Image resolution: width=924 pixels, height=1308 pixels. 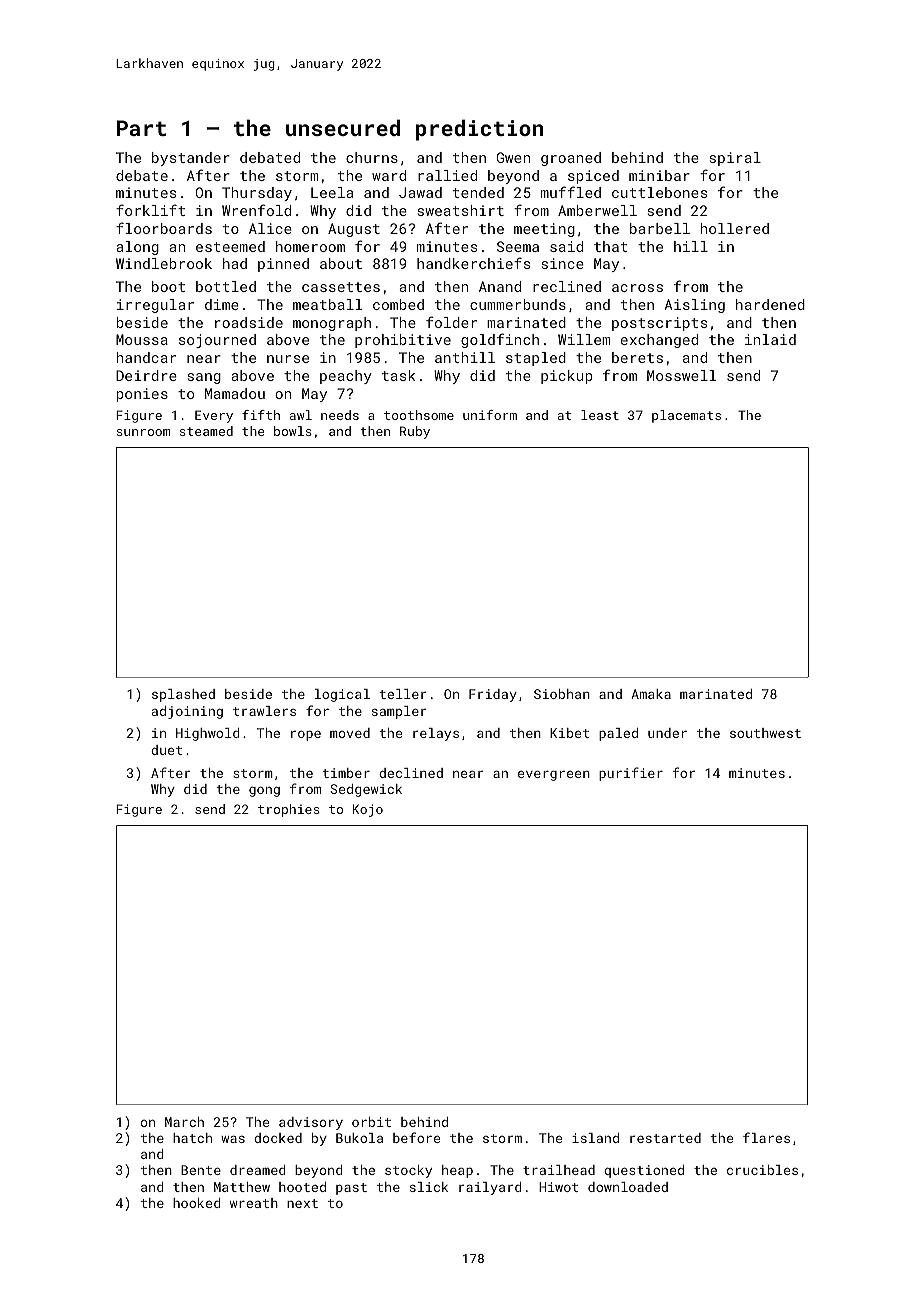 What do you see at coordinates (665, 1138) in the image?
I see `restarted` at bounding box center [665, 1138].
